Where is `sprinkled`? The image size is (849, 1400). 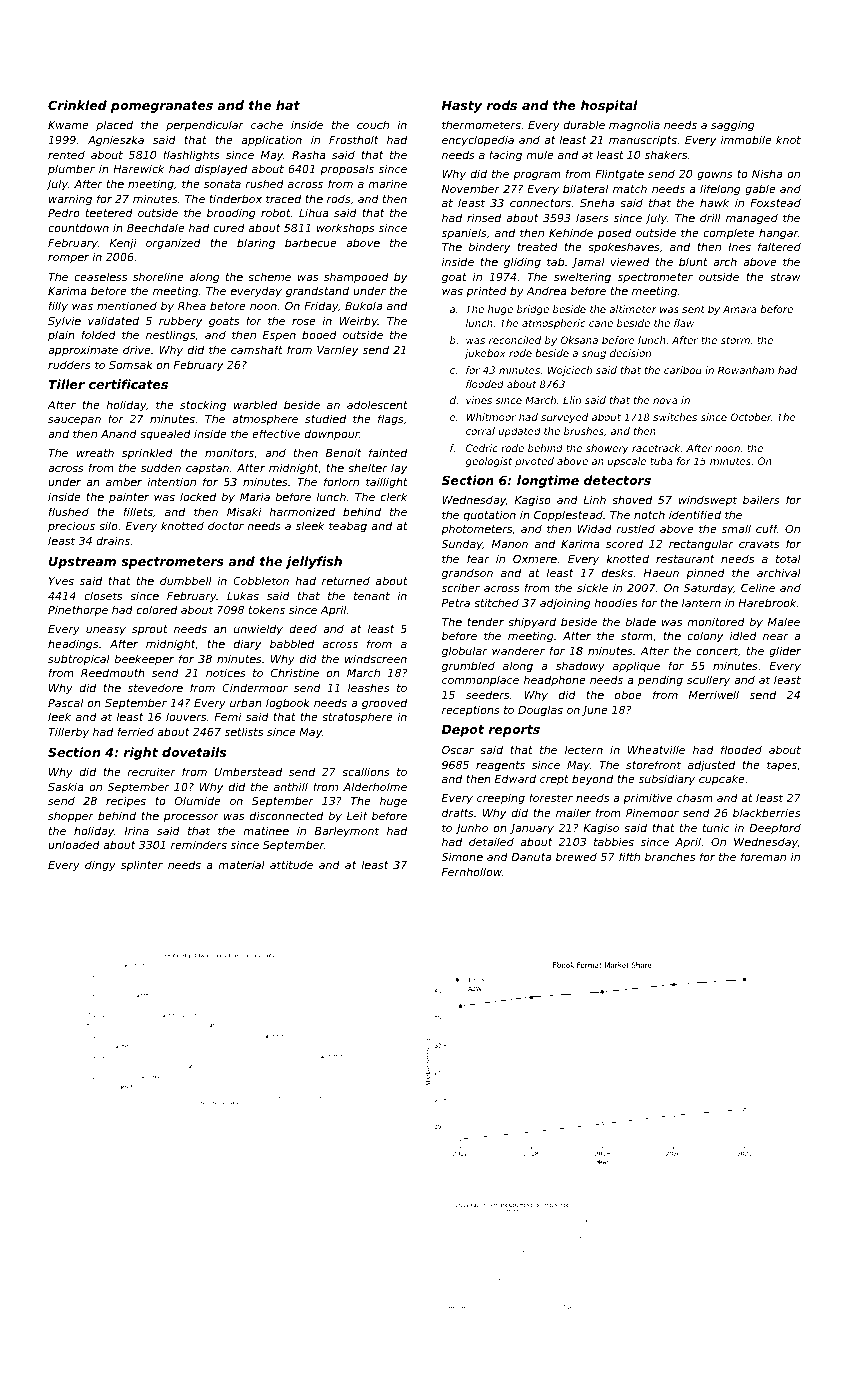 sprinkled is located at coordinates (147, 453).
